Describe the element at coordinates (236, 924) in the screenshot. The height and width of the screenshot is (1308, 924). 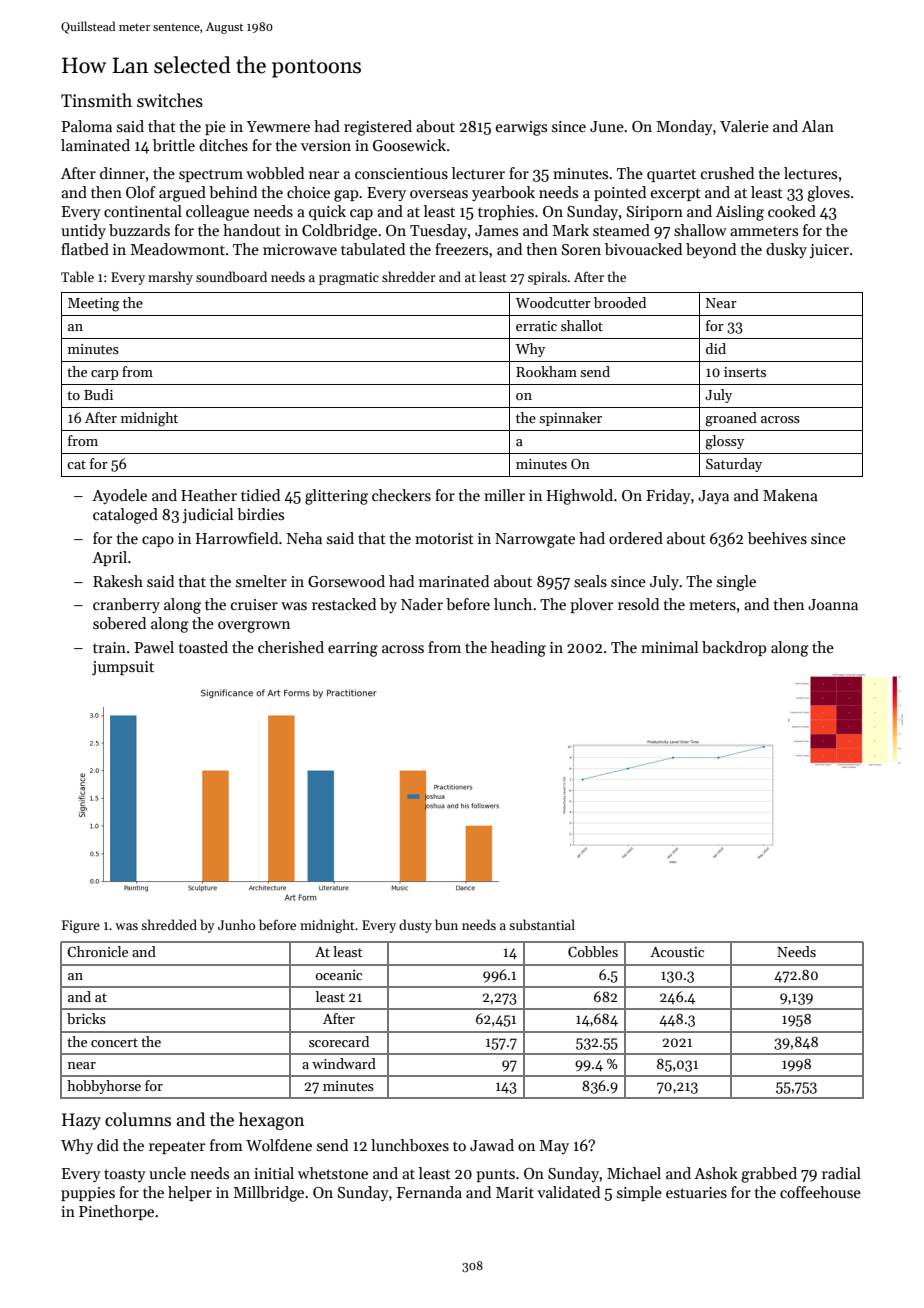
I see `Junho` at that location.
